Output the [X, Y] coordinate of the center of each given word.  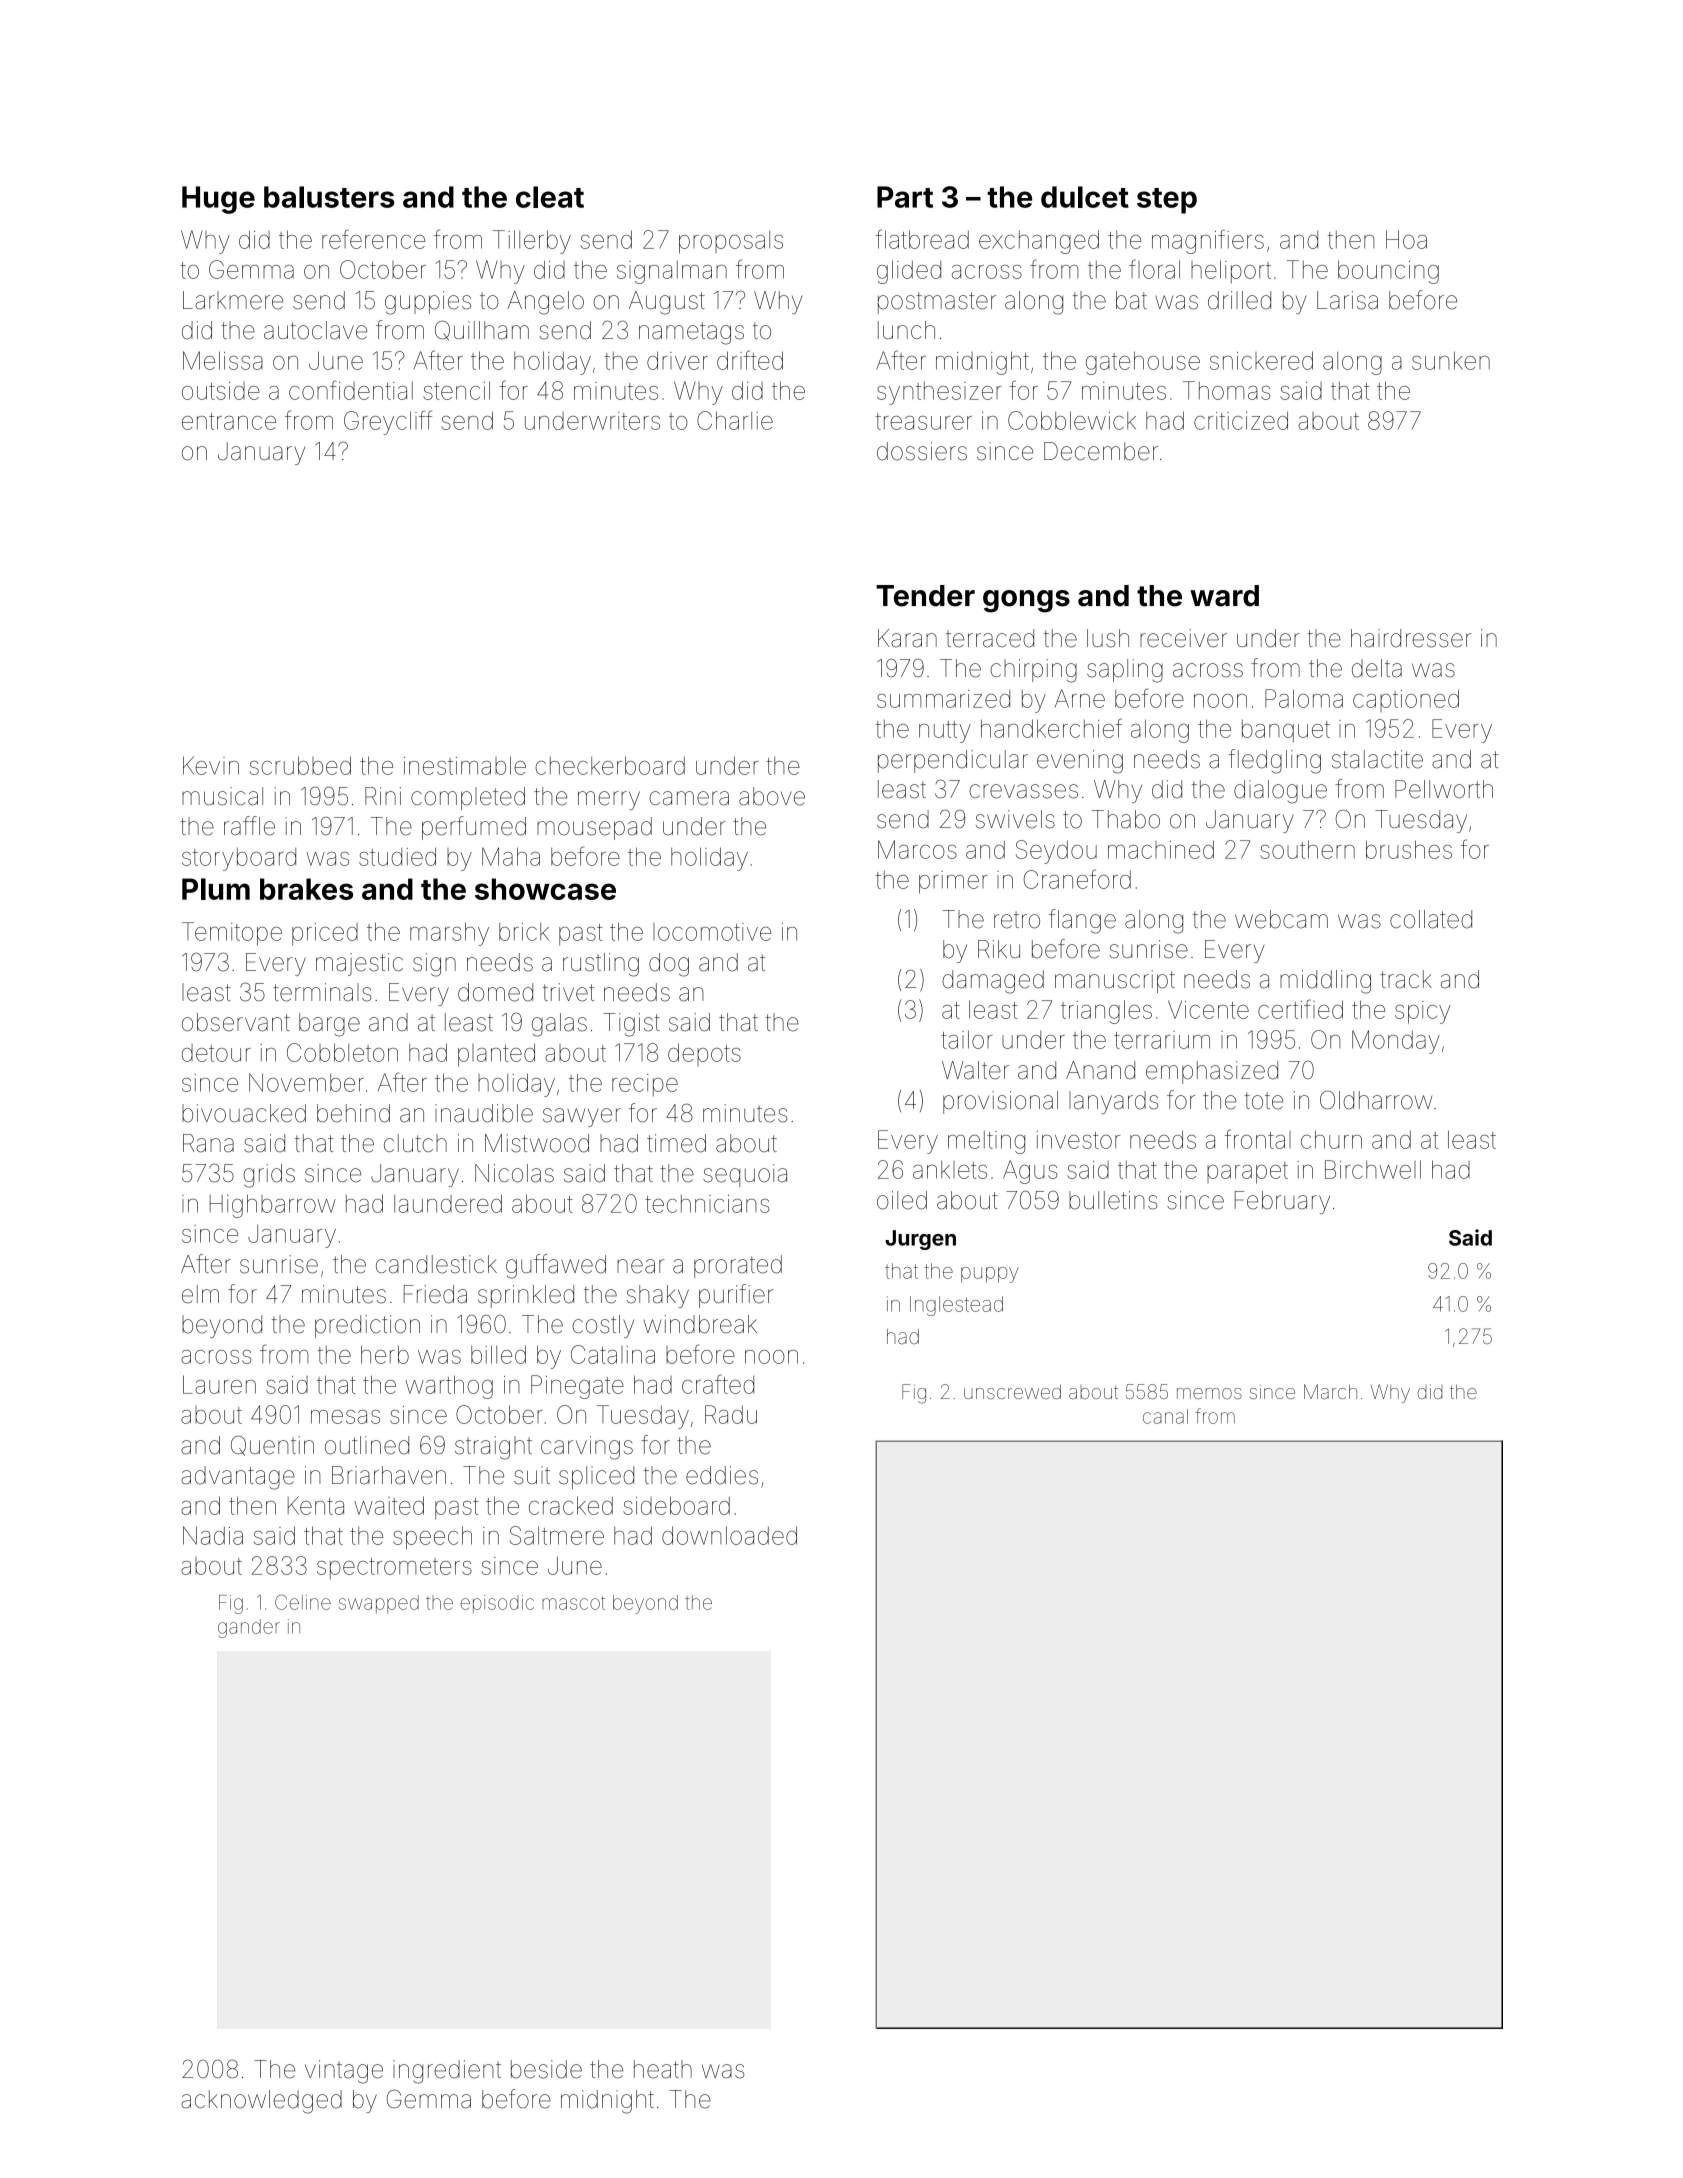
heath [663, 2069]
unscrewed [1012, 1391]
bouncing [1388, 272]
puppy [990, 1275]
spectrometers [394, 1568]
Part [905, 197]
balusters [329, 197]
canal [1165, 1416]
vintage [344, 2072]
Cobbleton [342, 1052]
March [1330, 1391]
